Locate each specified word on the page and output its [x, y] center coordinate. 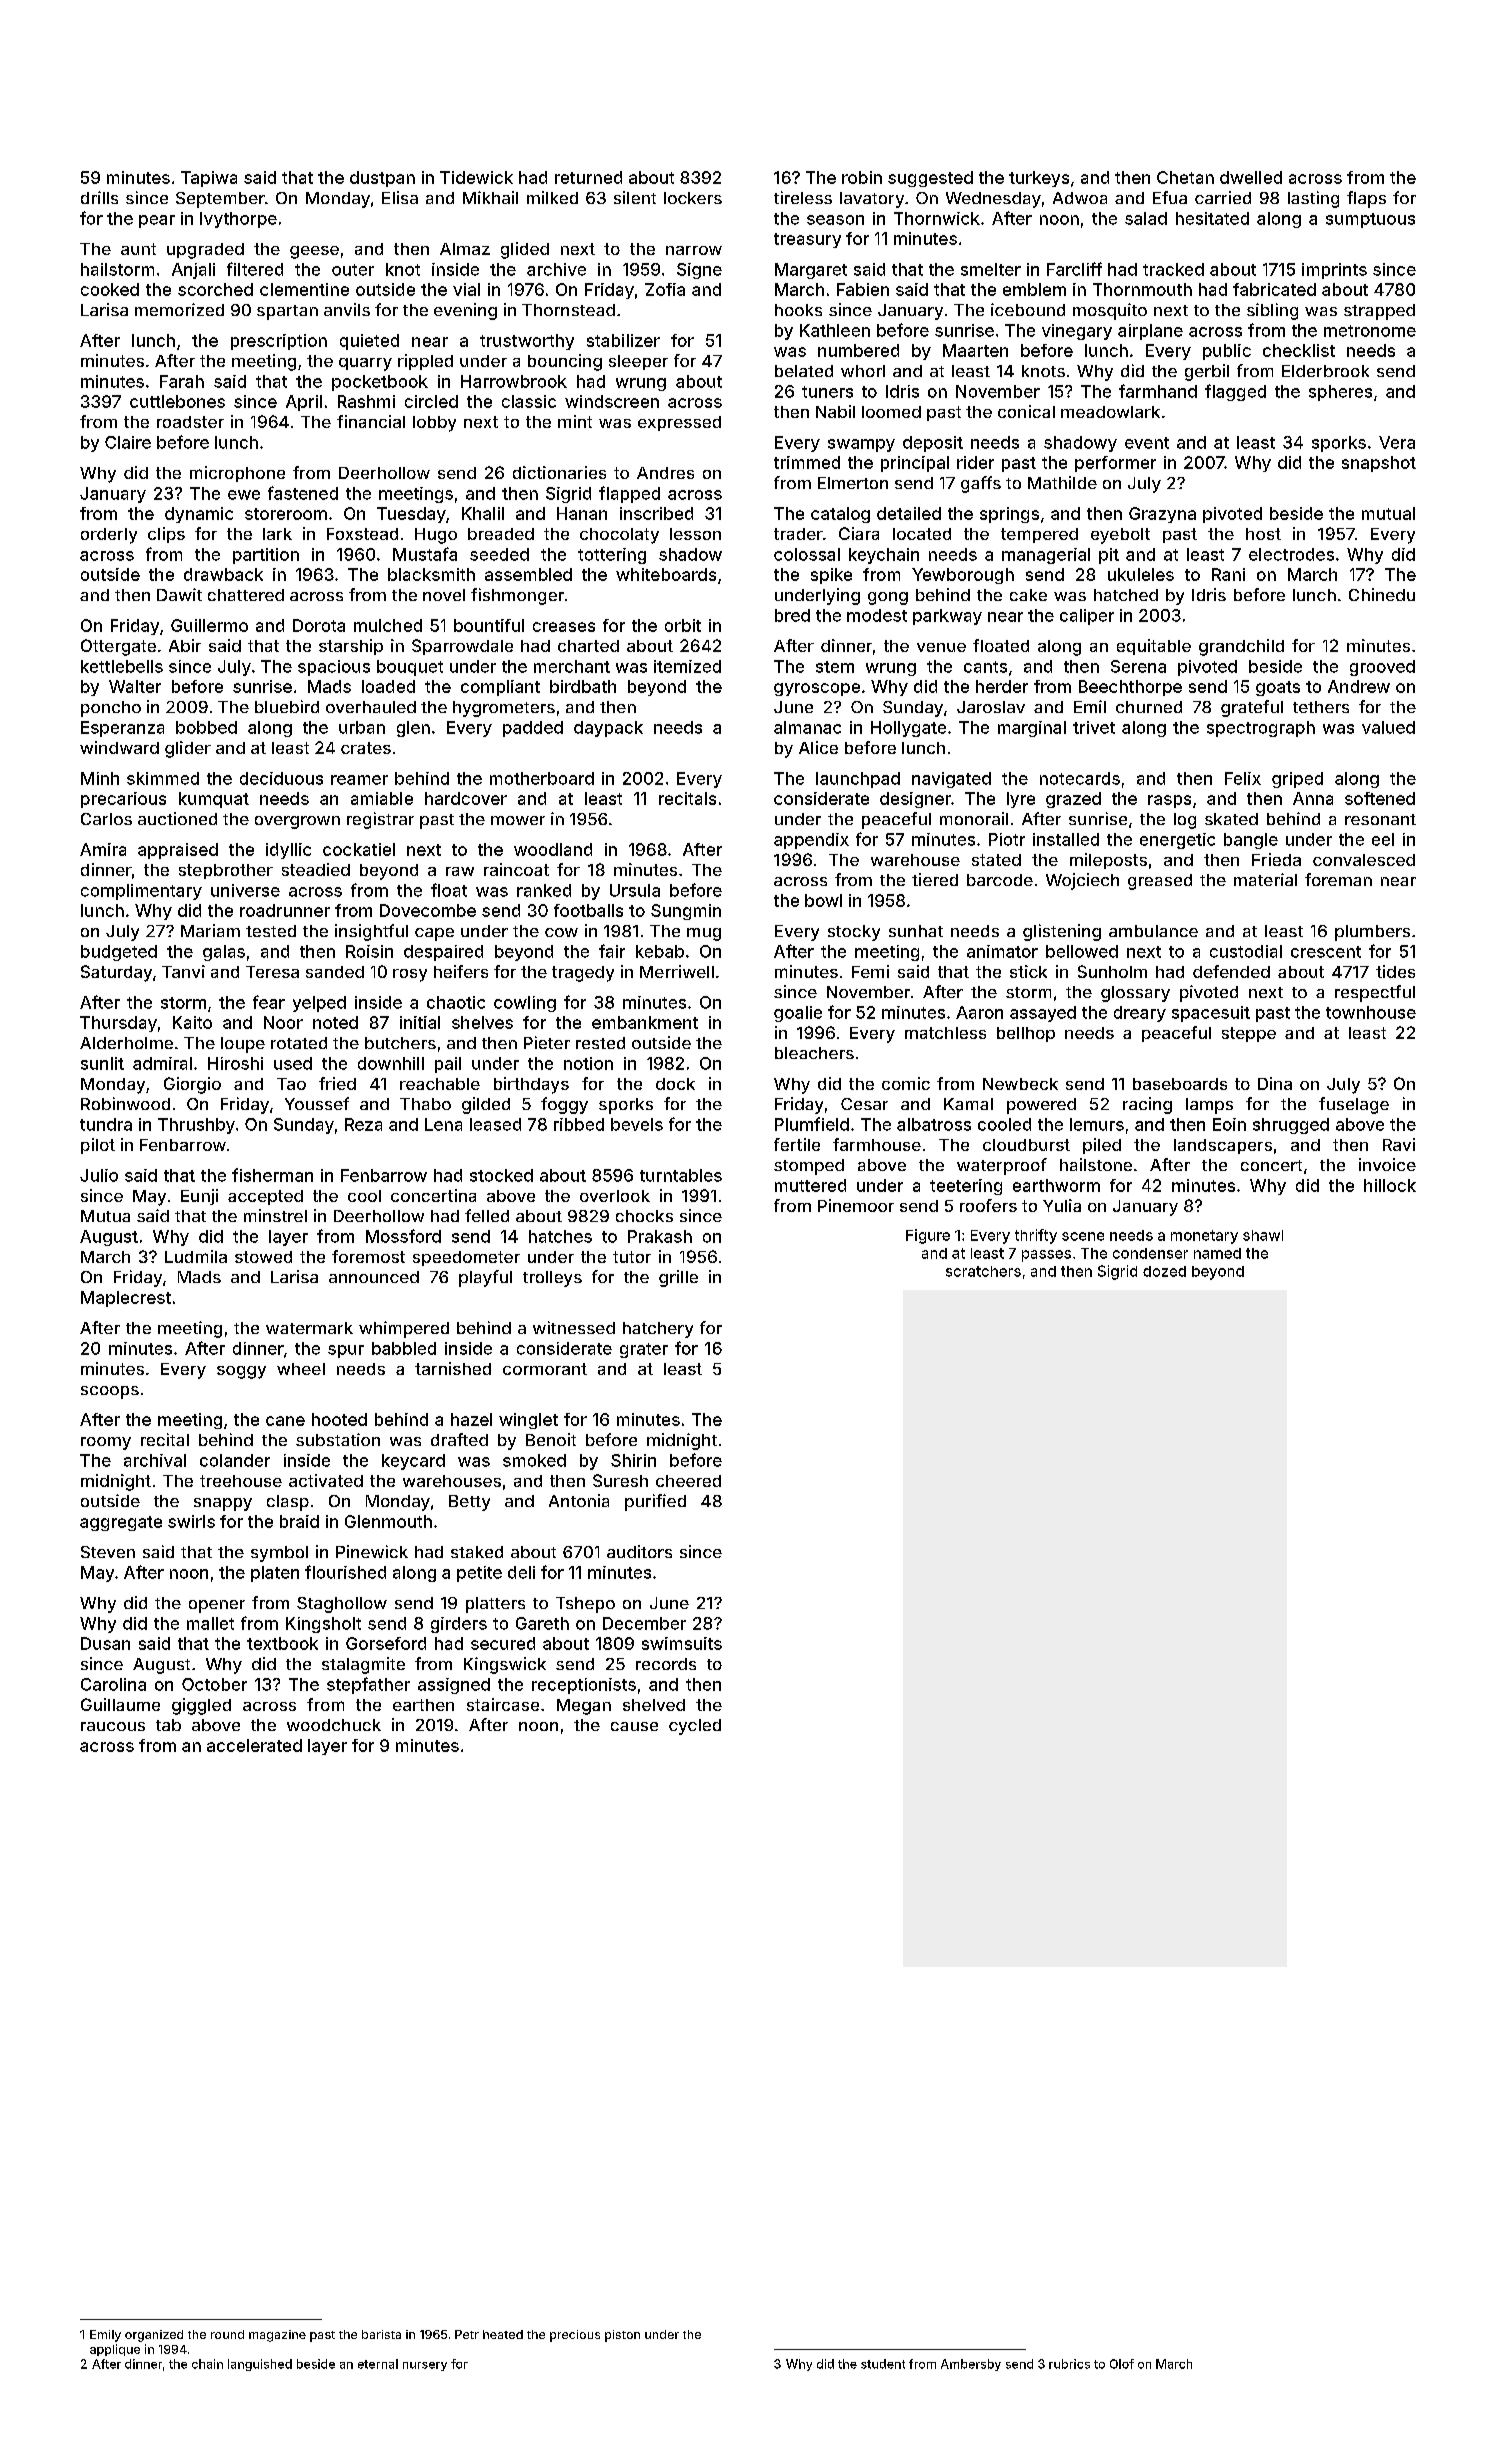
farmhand [1158, 391]
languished [260, 2365]
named [1217, 1253]
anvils [347, 309]
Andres [665, 473]
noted [335, 1022]
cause [634, 1726]
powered [1041, 1106]
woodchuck [334, 1725]
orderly [109, 536]
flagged [1235, 392]
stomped [809, 1167]
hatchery [658, 1330]
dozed [1164, 1271]
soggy [241, 1372]
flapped [629, 494]
